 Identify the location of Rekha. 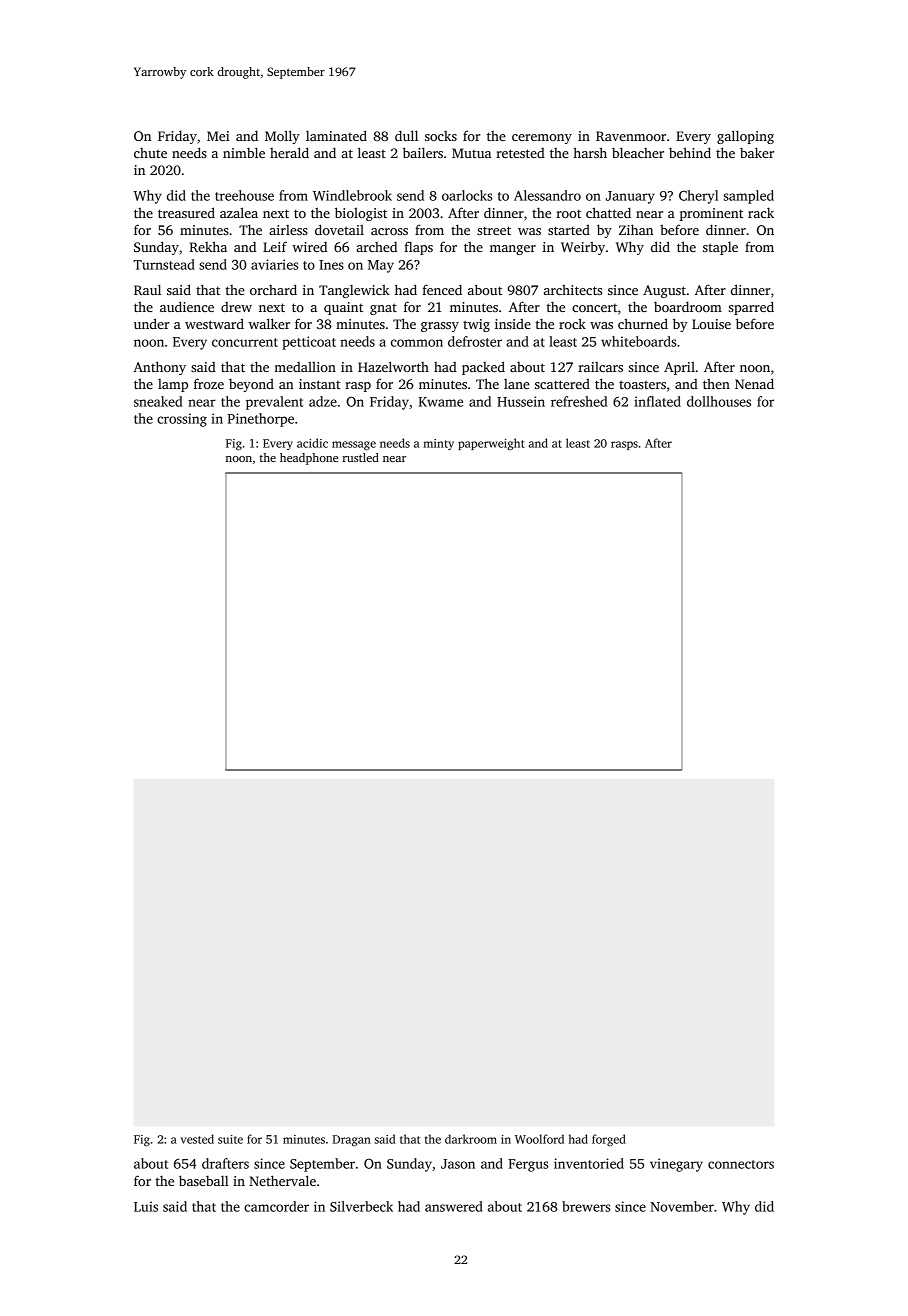
(208, 246).
